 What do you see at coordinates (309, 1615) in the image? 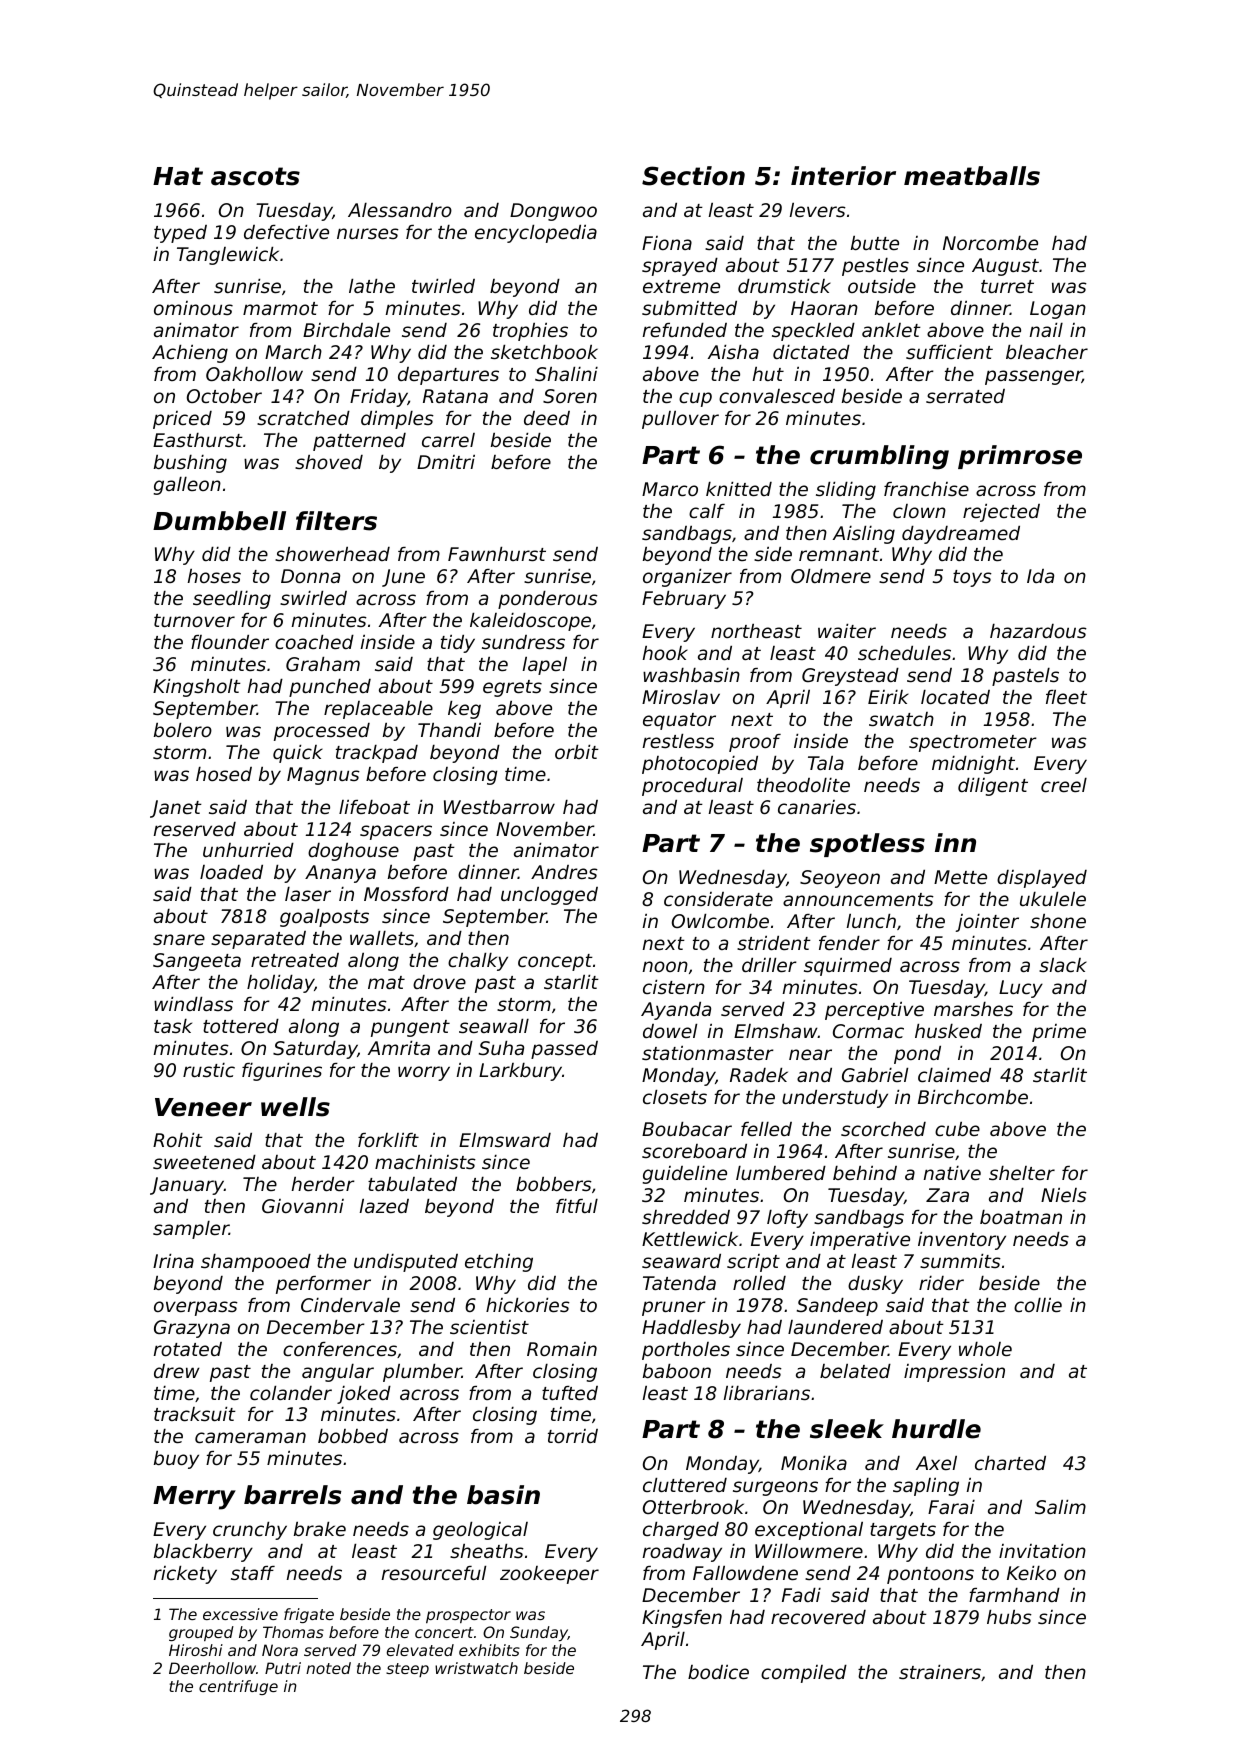
I see `frigate` at bounding box center [309, 1615].
